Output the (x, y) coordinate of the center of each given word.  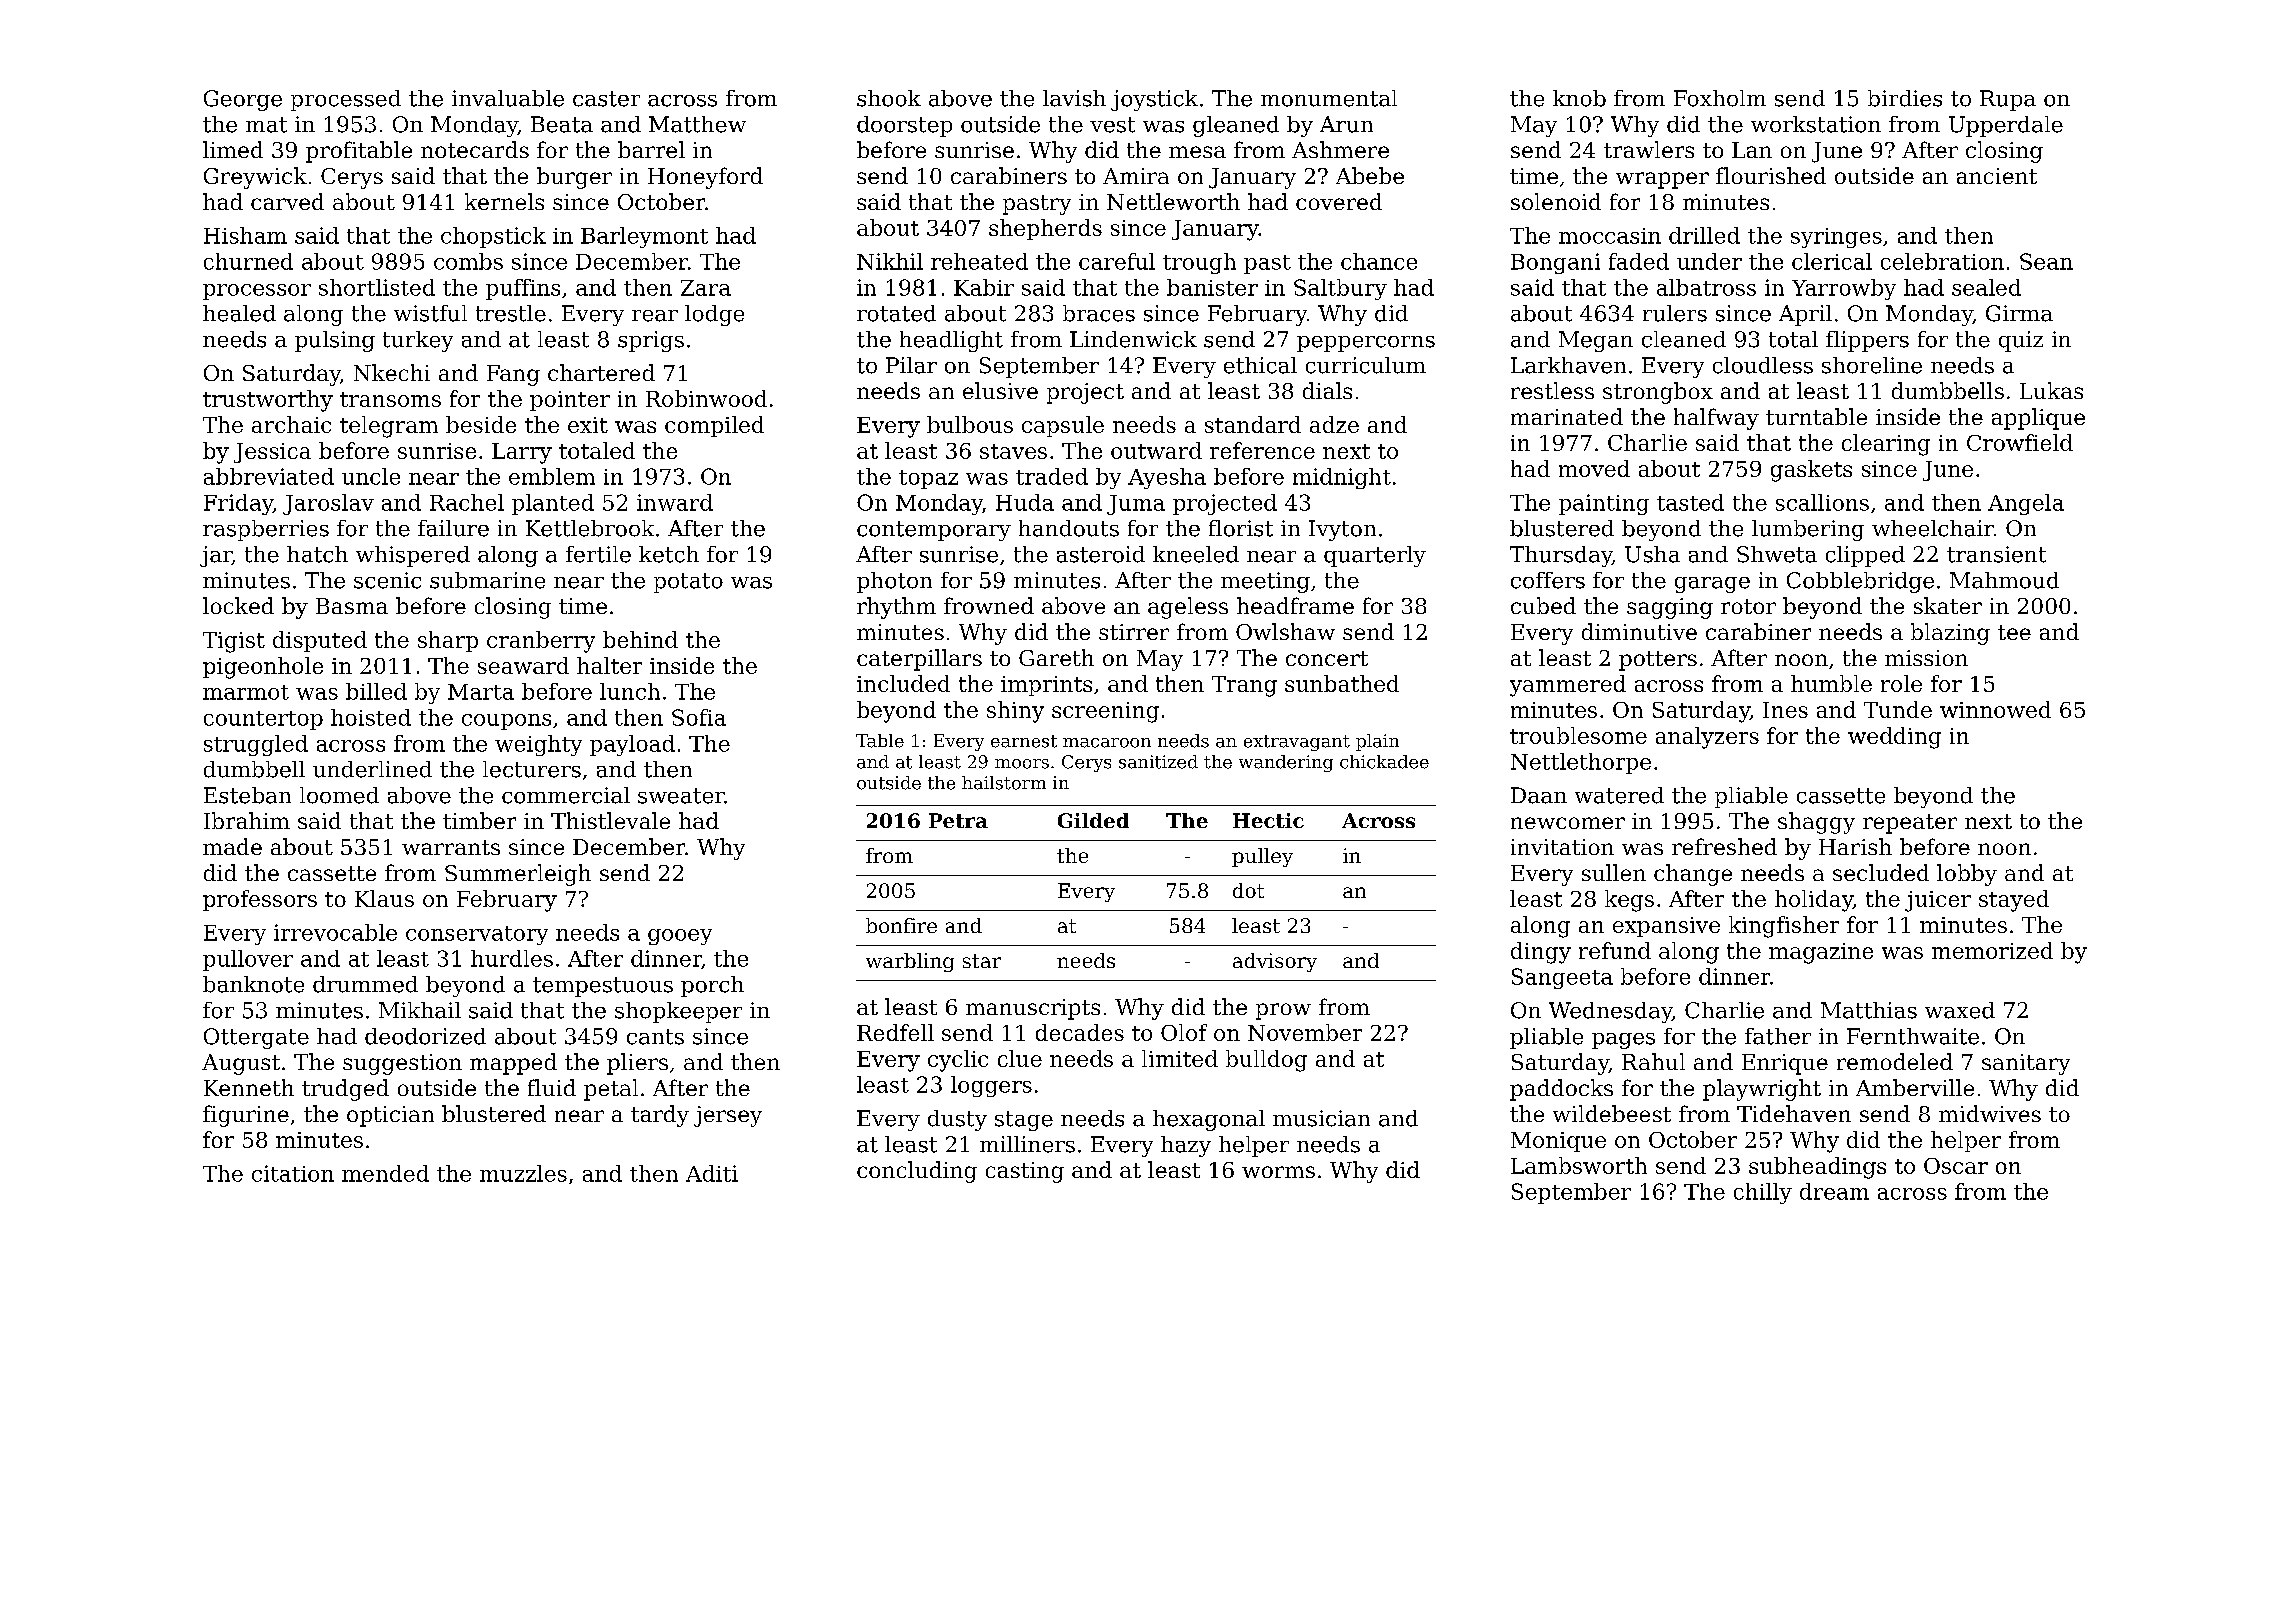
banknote (253, 984)
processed (346, 100)
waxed (1960, 1010)
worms (1278, 1172)
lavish (1074, 98)
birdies (1905, 98)
